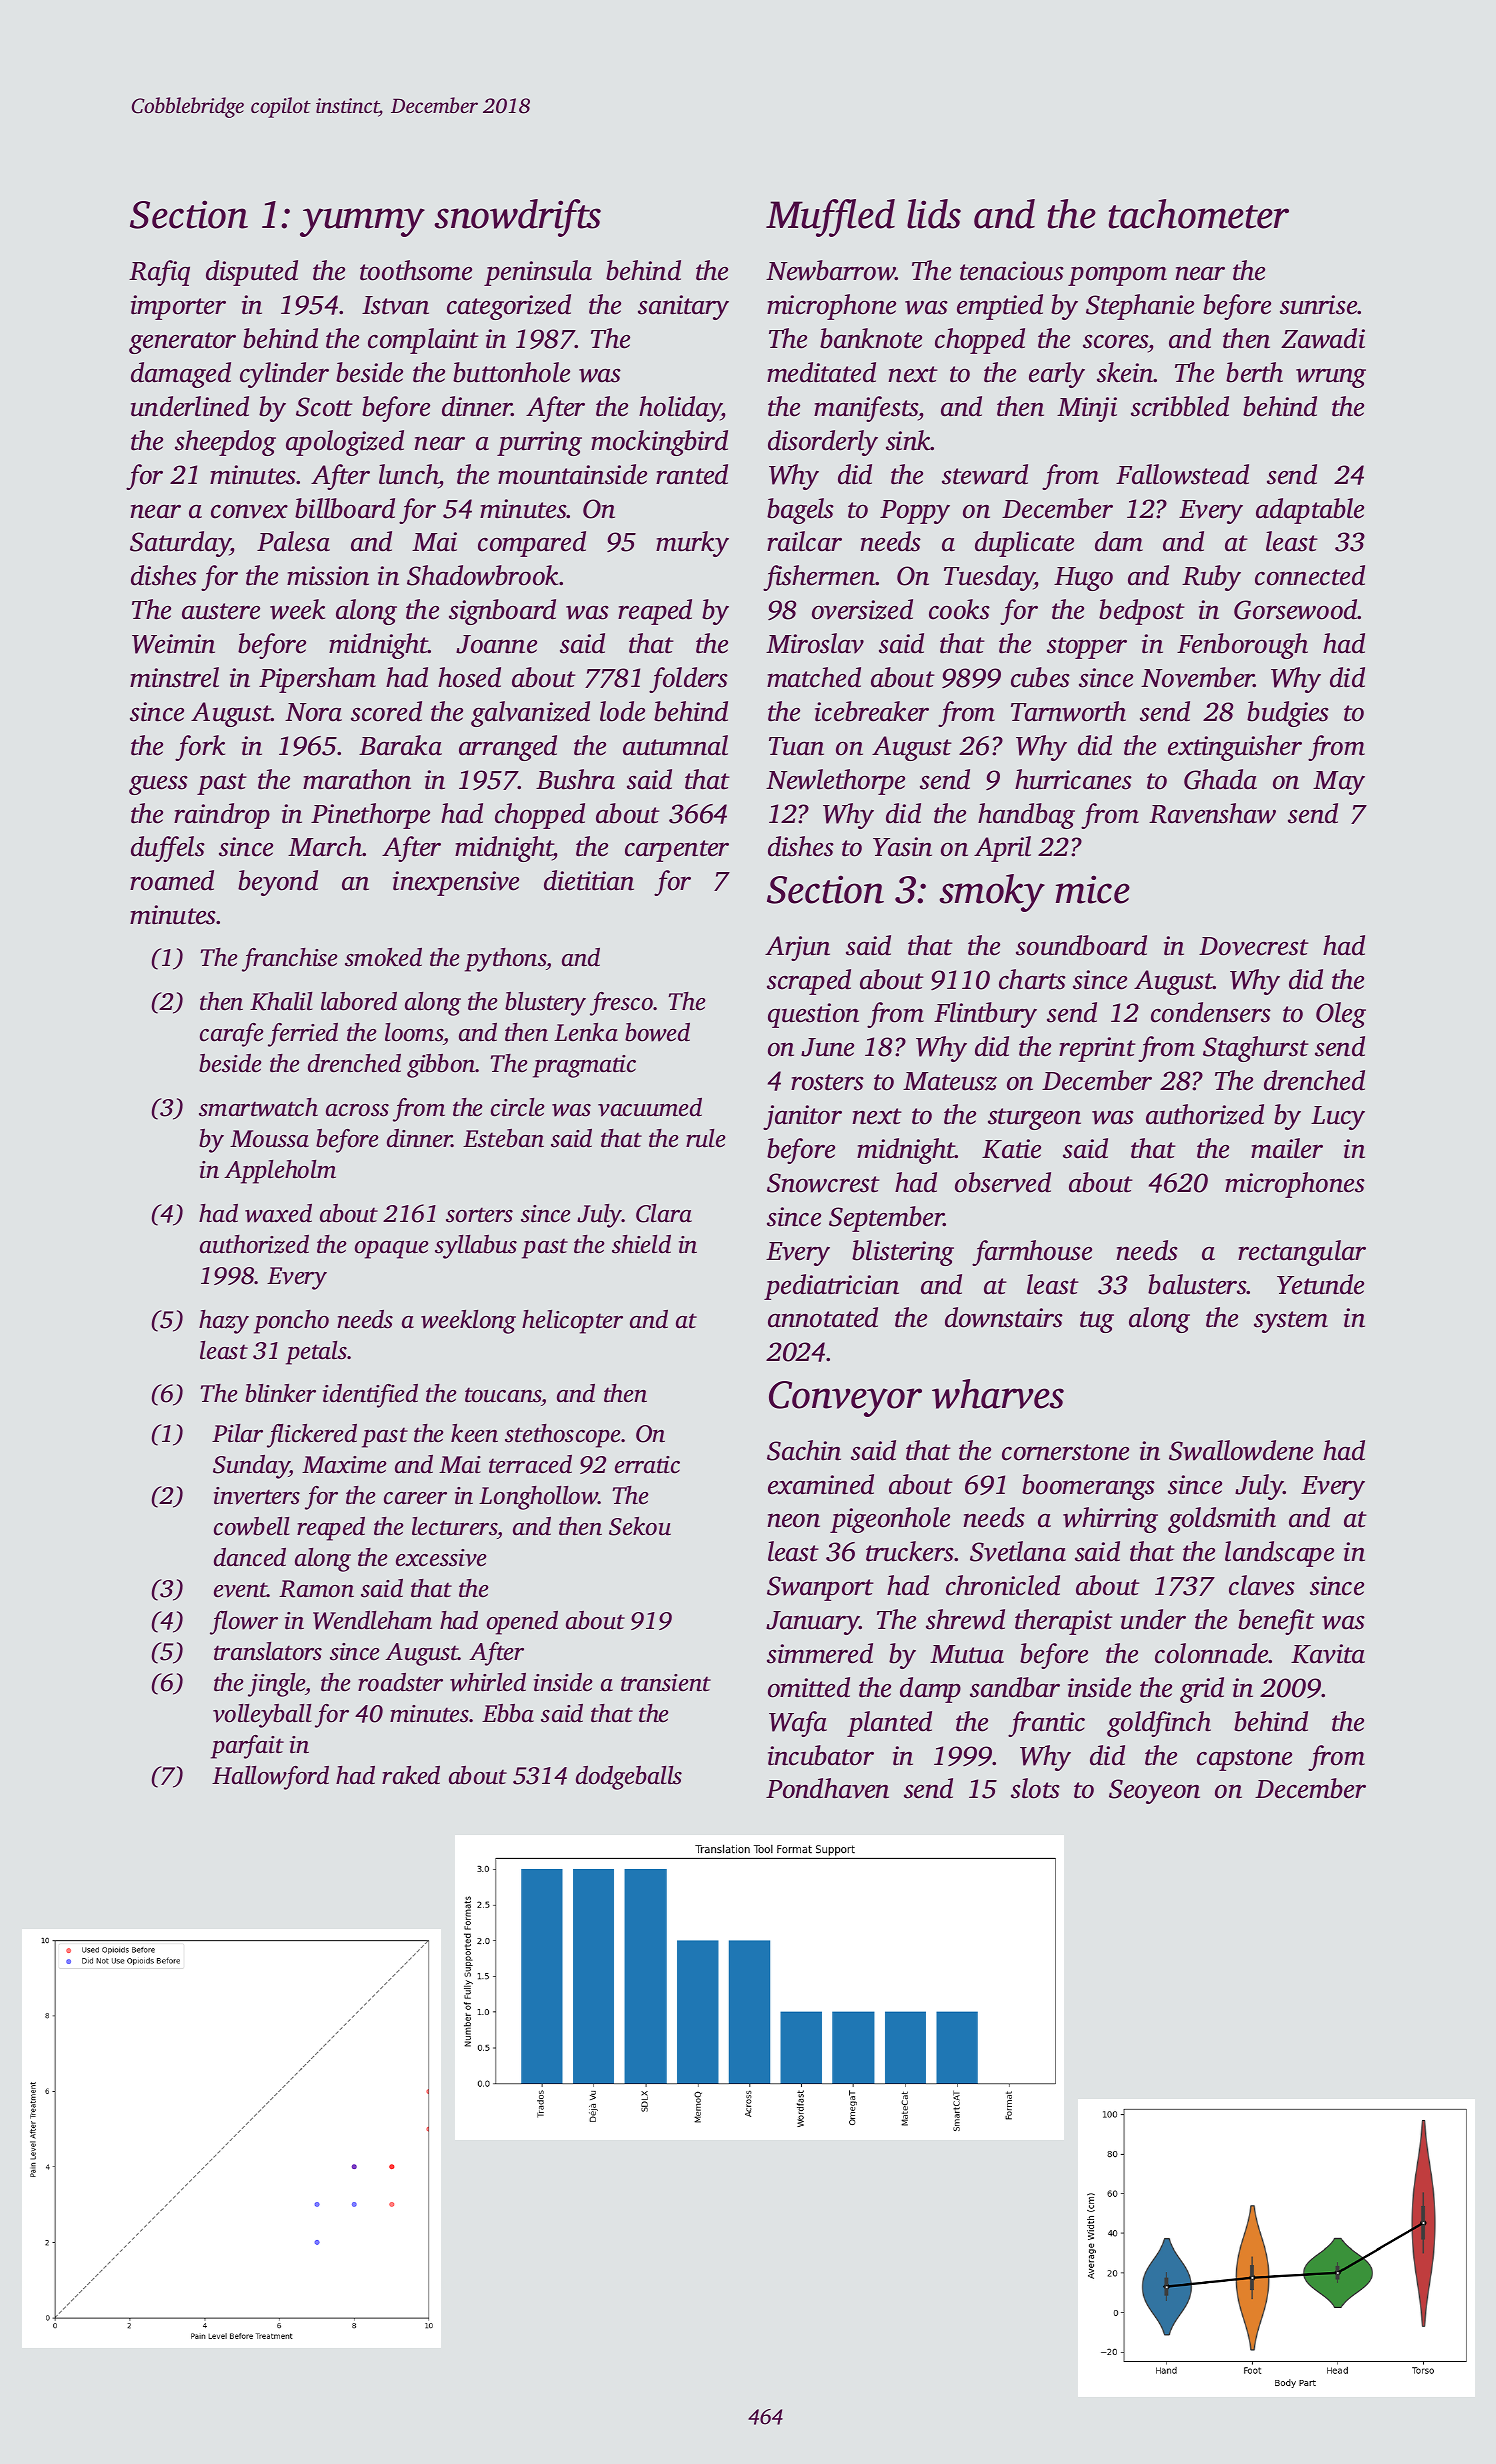 This image has width=1496, height=2464. What do you see at coordinates (345, 508) in the image?
I see `billboard` at bounding box center [345, 508].
